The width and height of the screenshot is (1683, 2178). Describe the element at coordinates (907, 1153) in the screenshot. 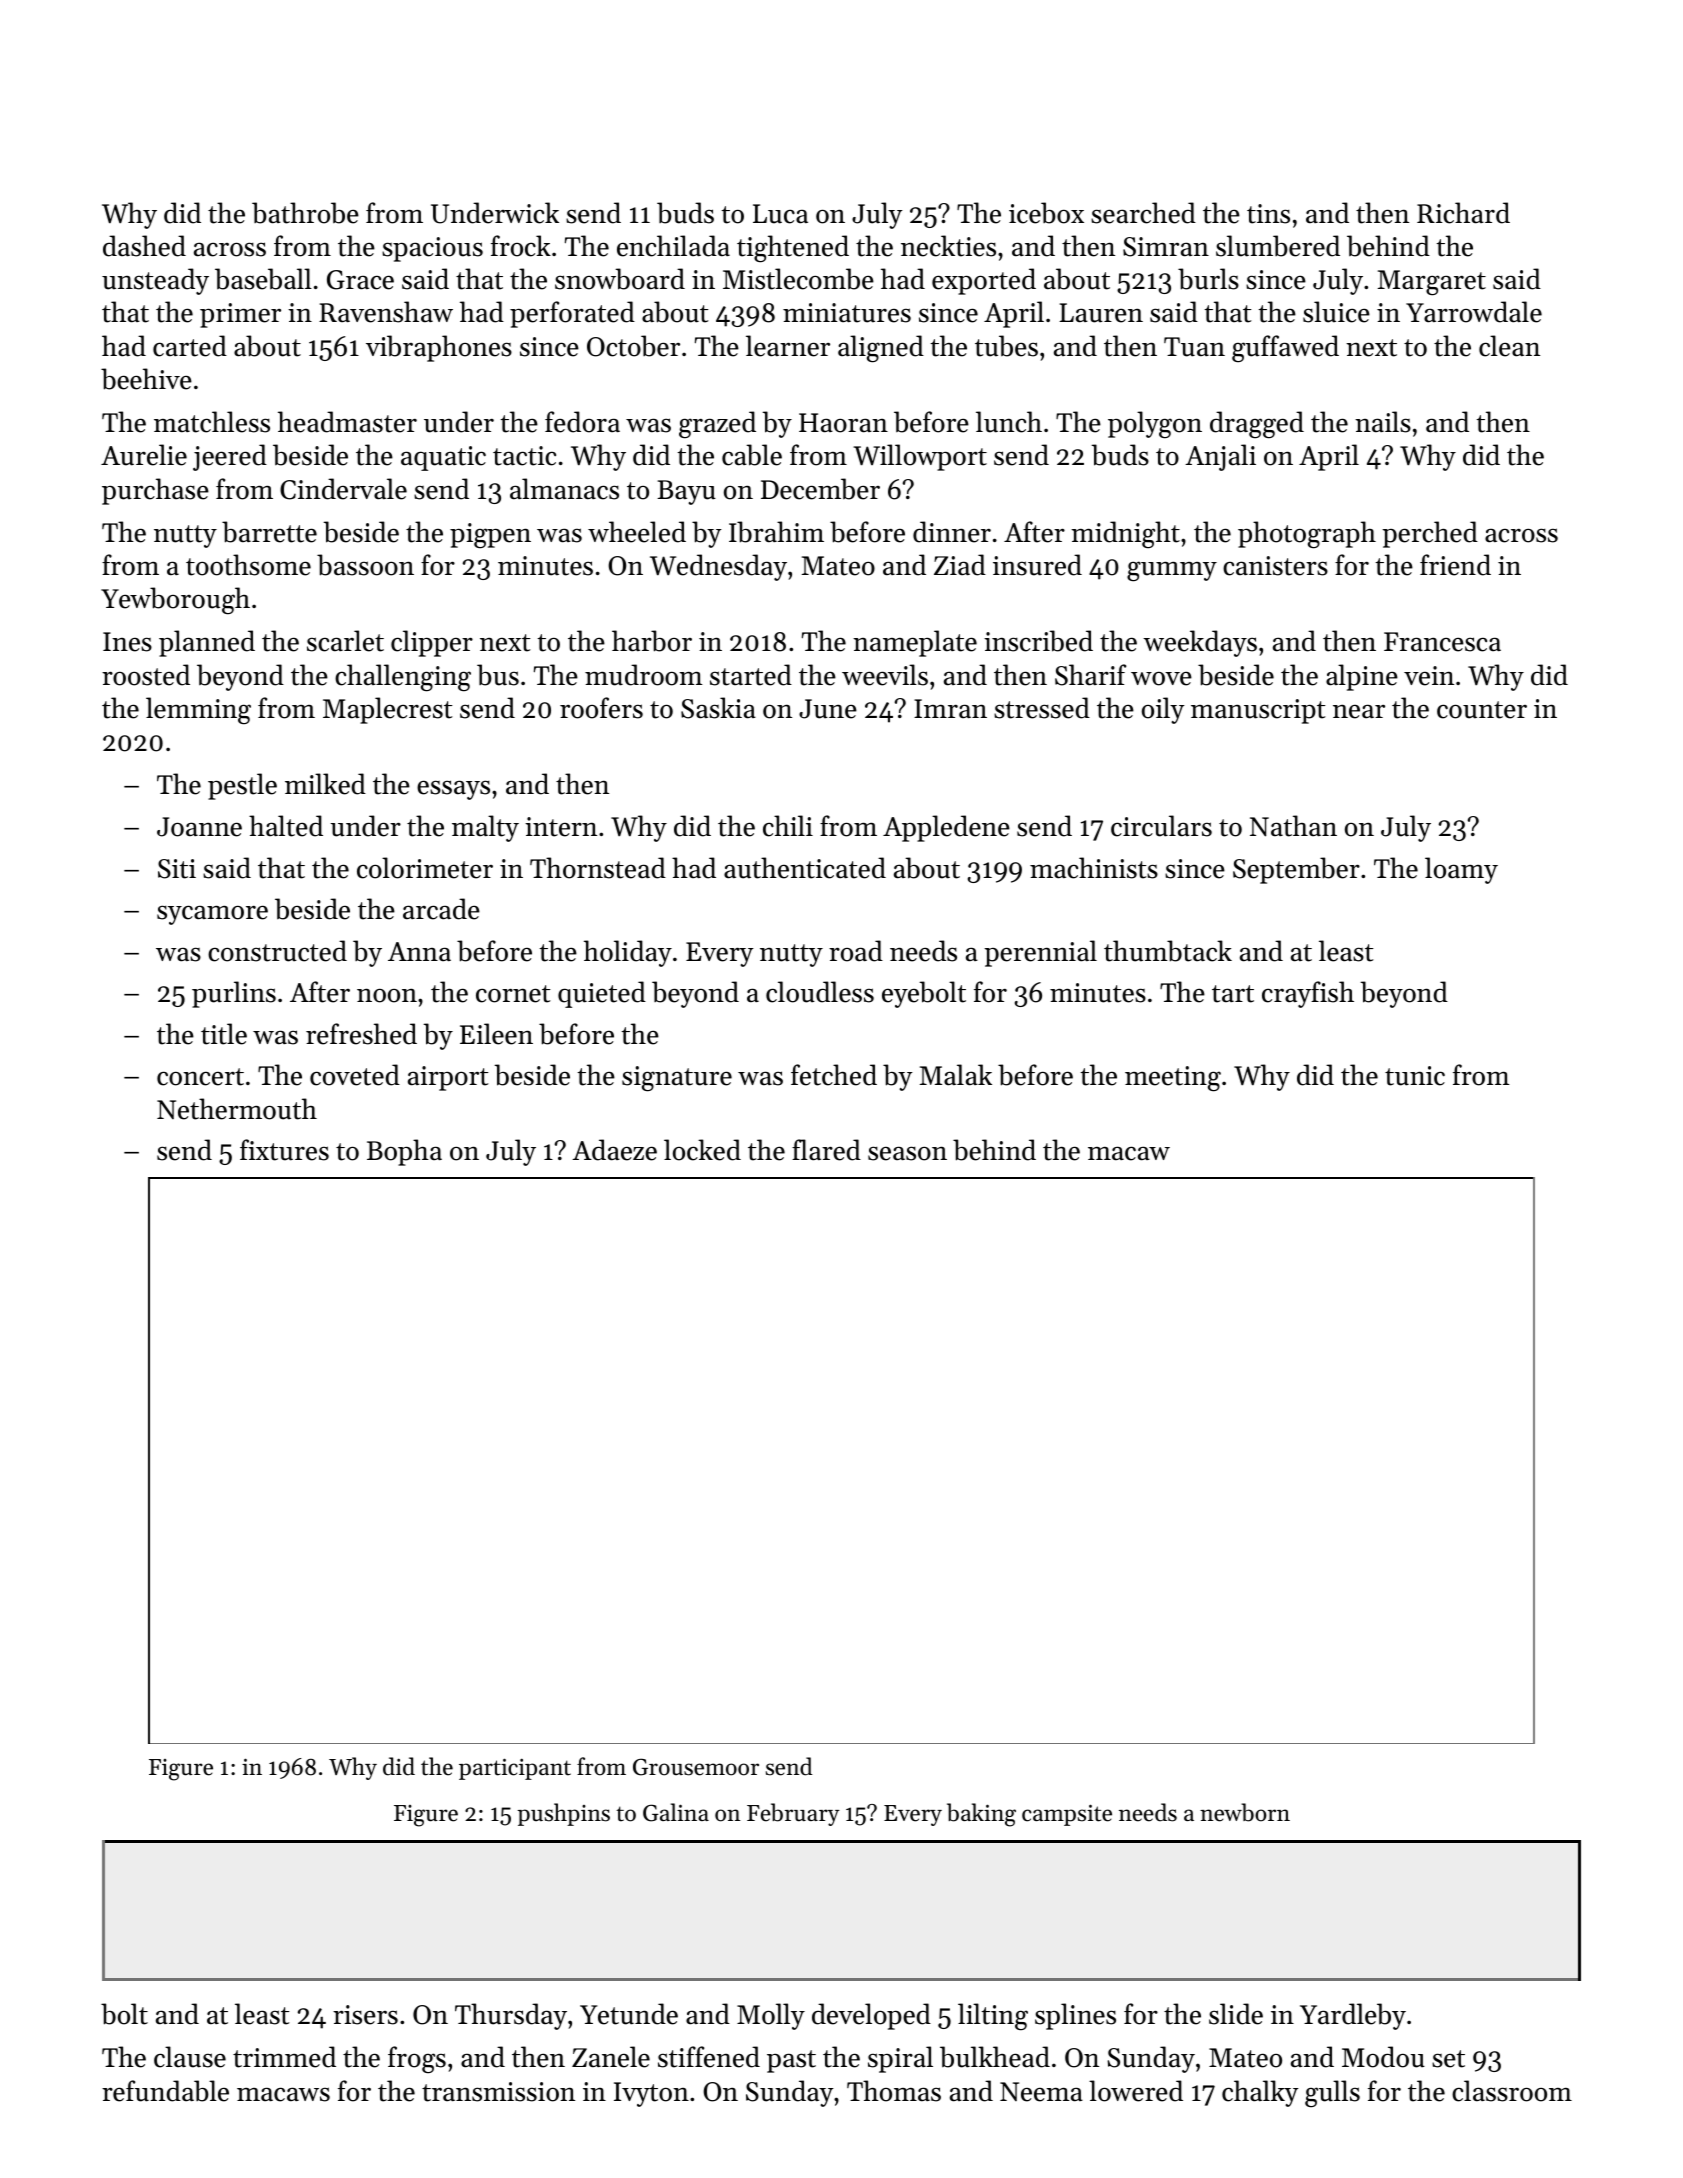

I see `season` at that location.
